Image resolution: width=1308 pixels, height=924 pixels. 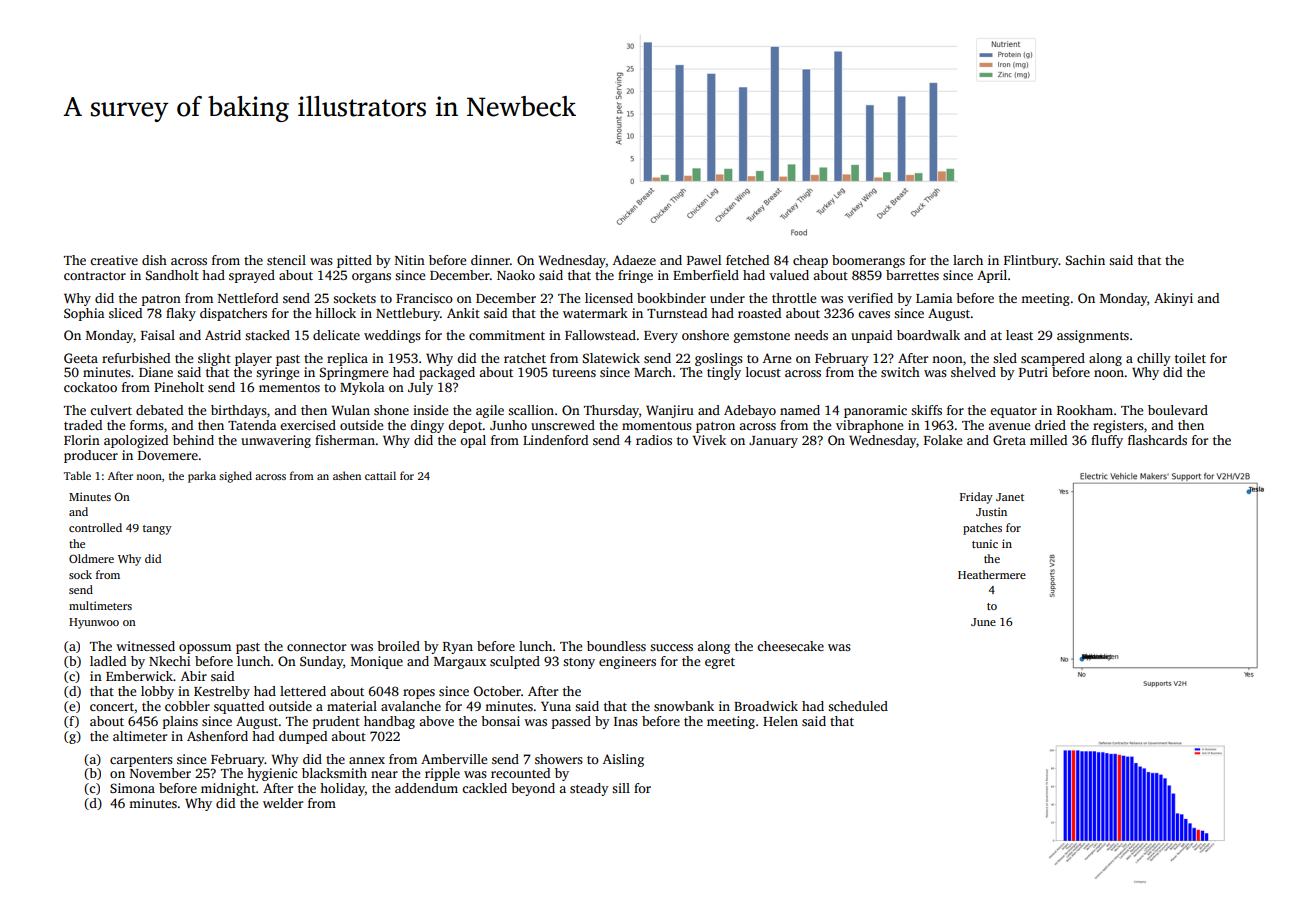 I want to click on Simona, so click(x=132, y=788).
